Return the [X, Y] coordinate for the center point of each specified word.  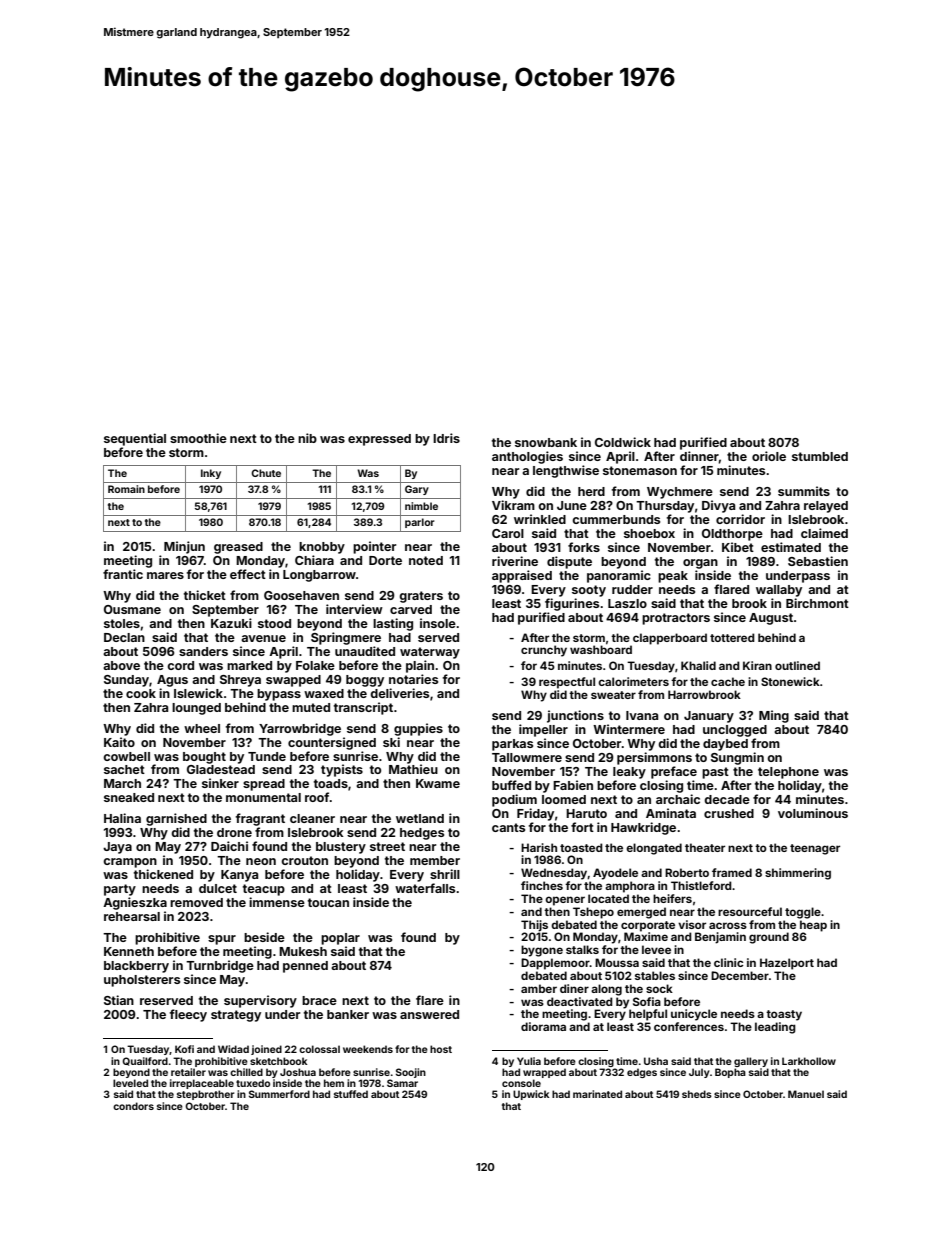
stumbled [820, 456]
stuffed [351, 1094]
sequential [135, 439]
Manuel [806, 1094]
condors [133, 1106]
